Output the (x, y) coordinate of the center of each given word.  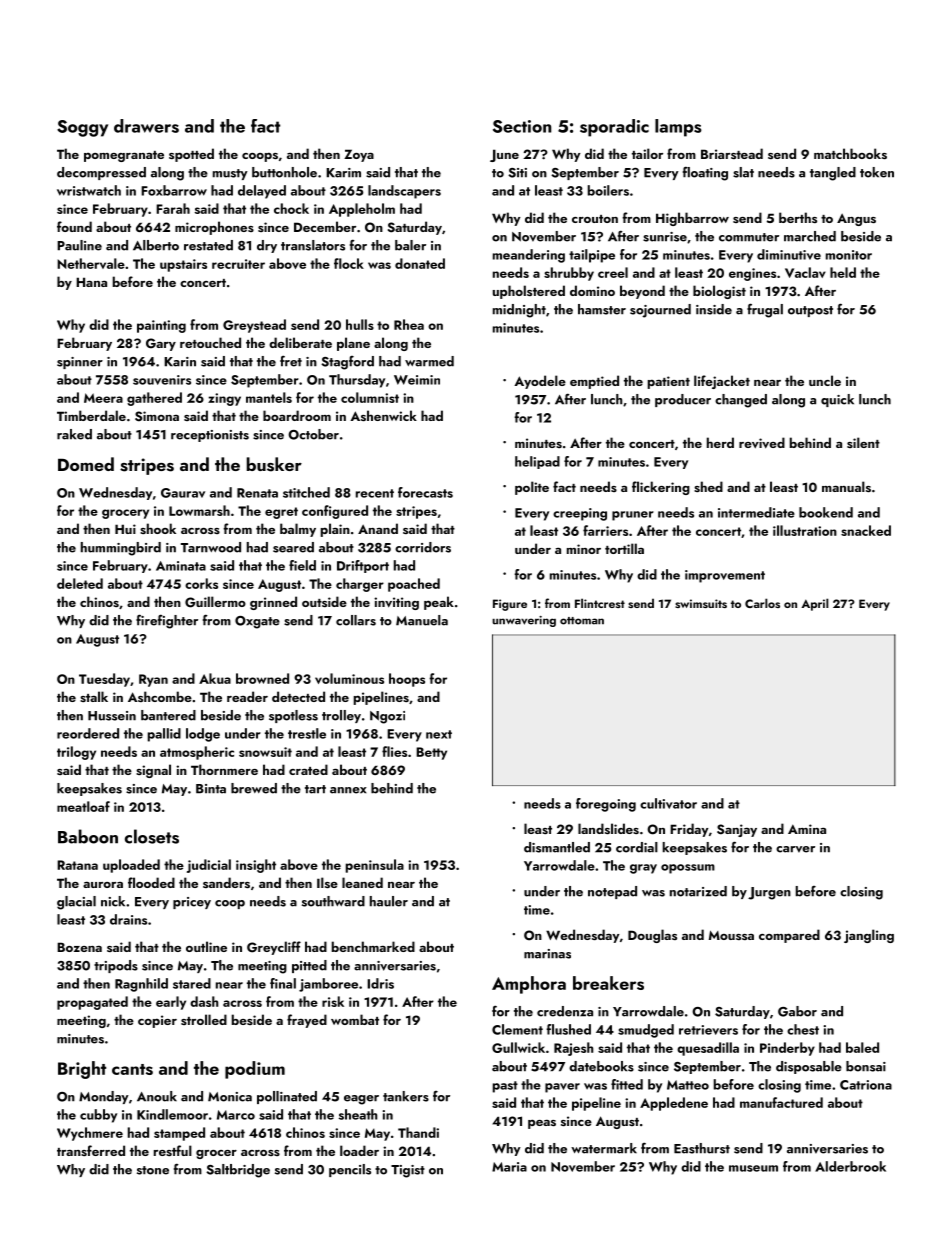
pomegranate (124, 156)
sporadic (614, 128)
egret (281, 513)
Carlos (762, 603)
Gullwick (518, 1047)
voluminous (349, 678)
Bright (82, 1070)
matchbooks (850, 153)
